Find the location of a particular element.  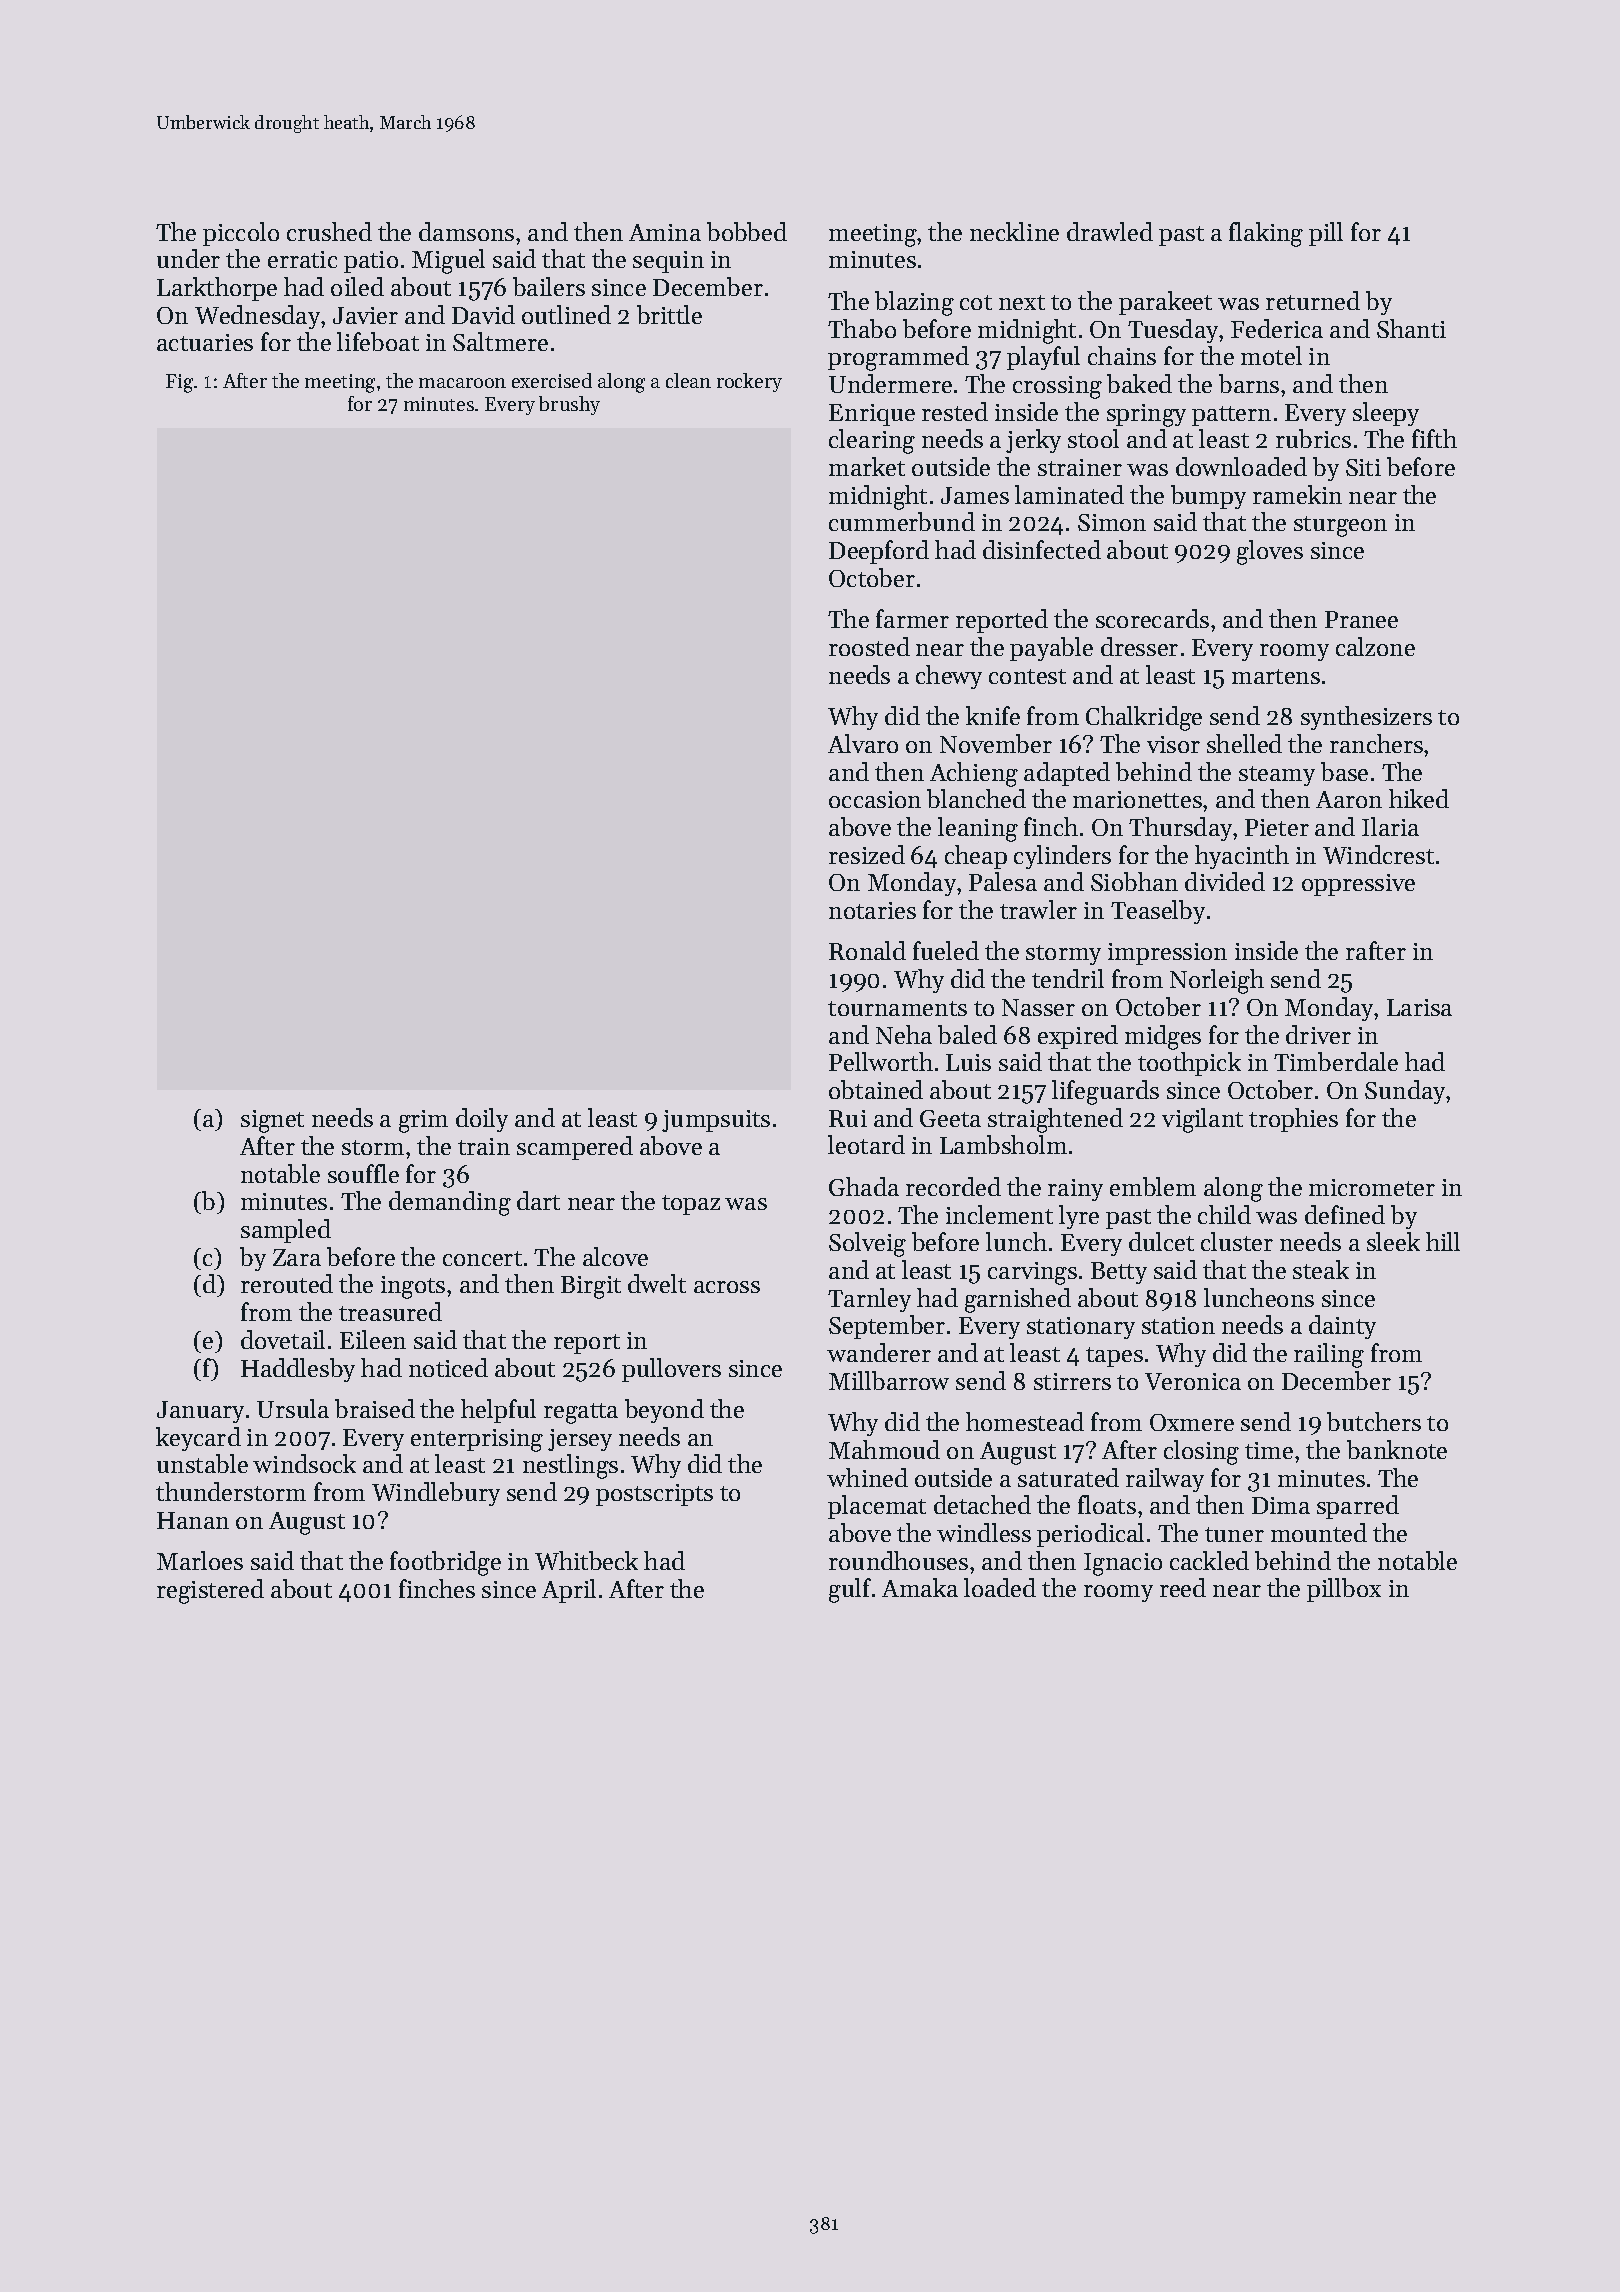

Fig is located at coordinates (179, 383).
